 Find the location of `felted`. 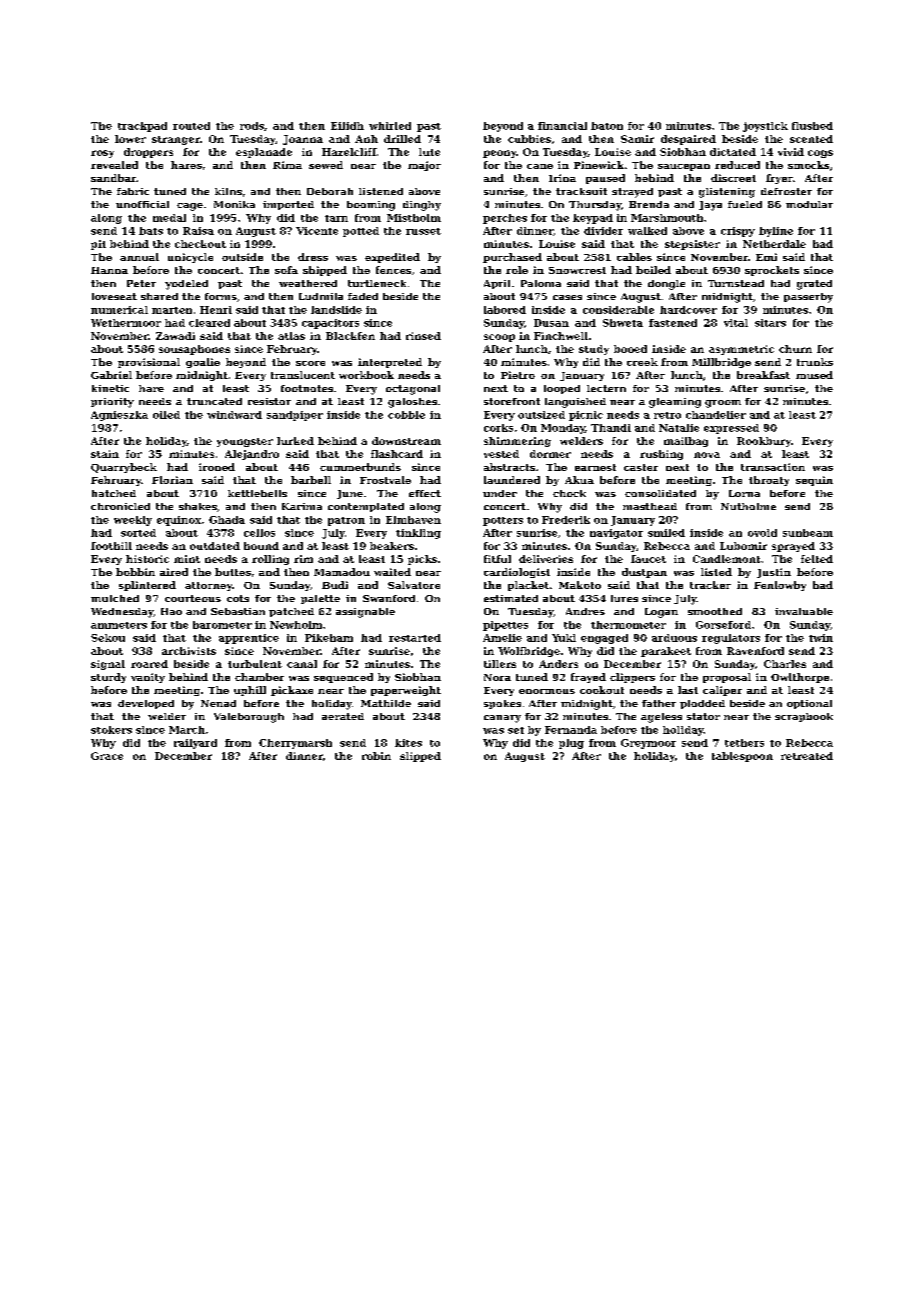

felted is located at coordinates (817, 559).
